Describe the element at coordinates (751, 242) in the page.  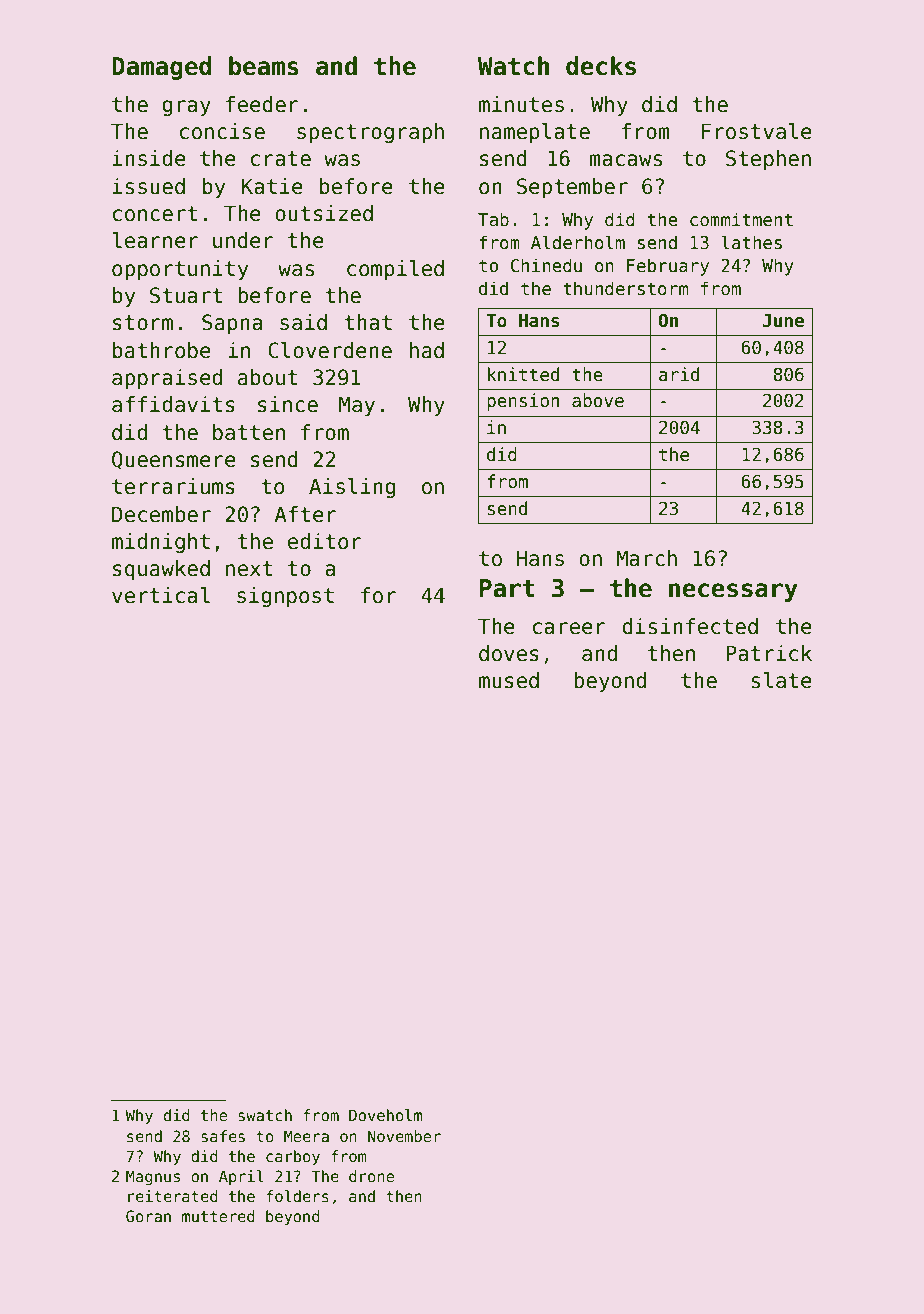
I see `lathes` at that location.
